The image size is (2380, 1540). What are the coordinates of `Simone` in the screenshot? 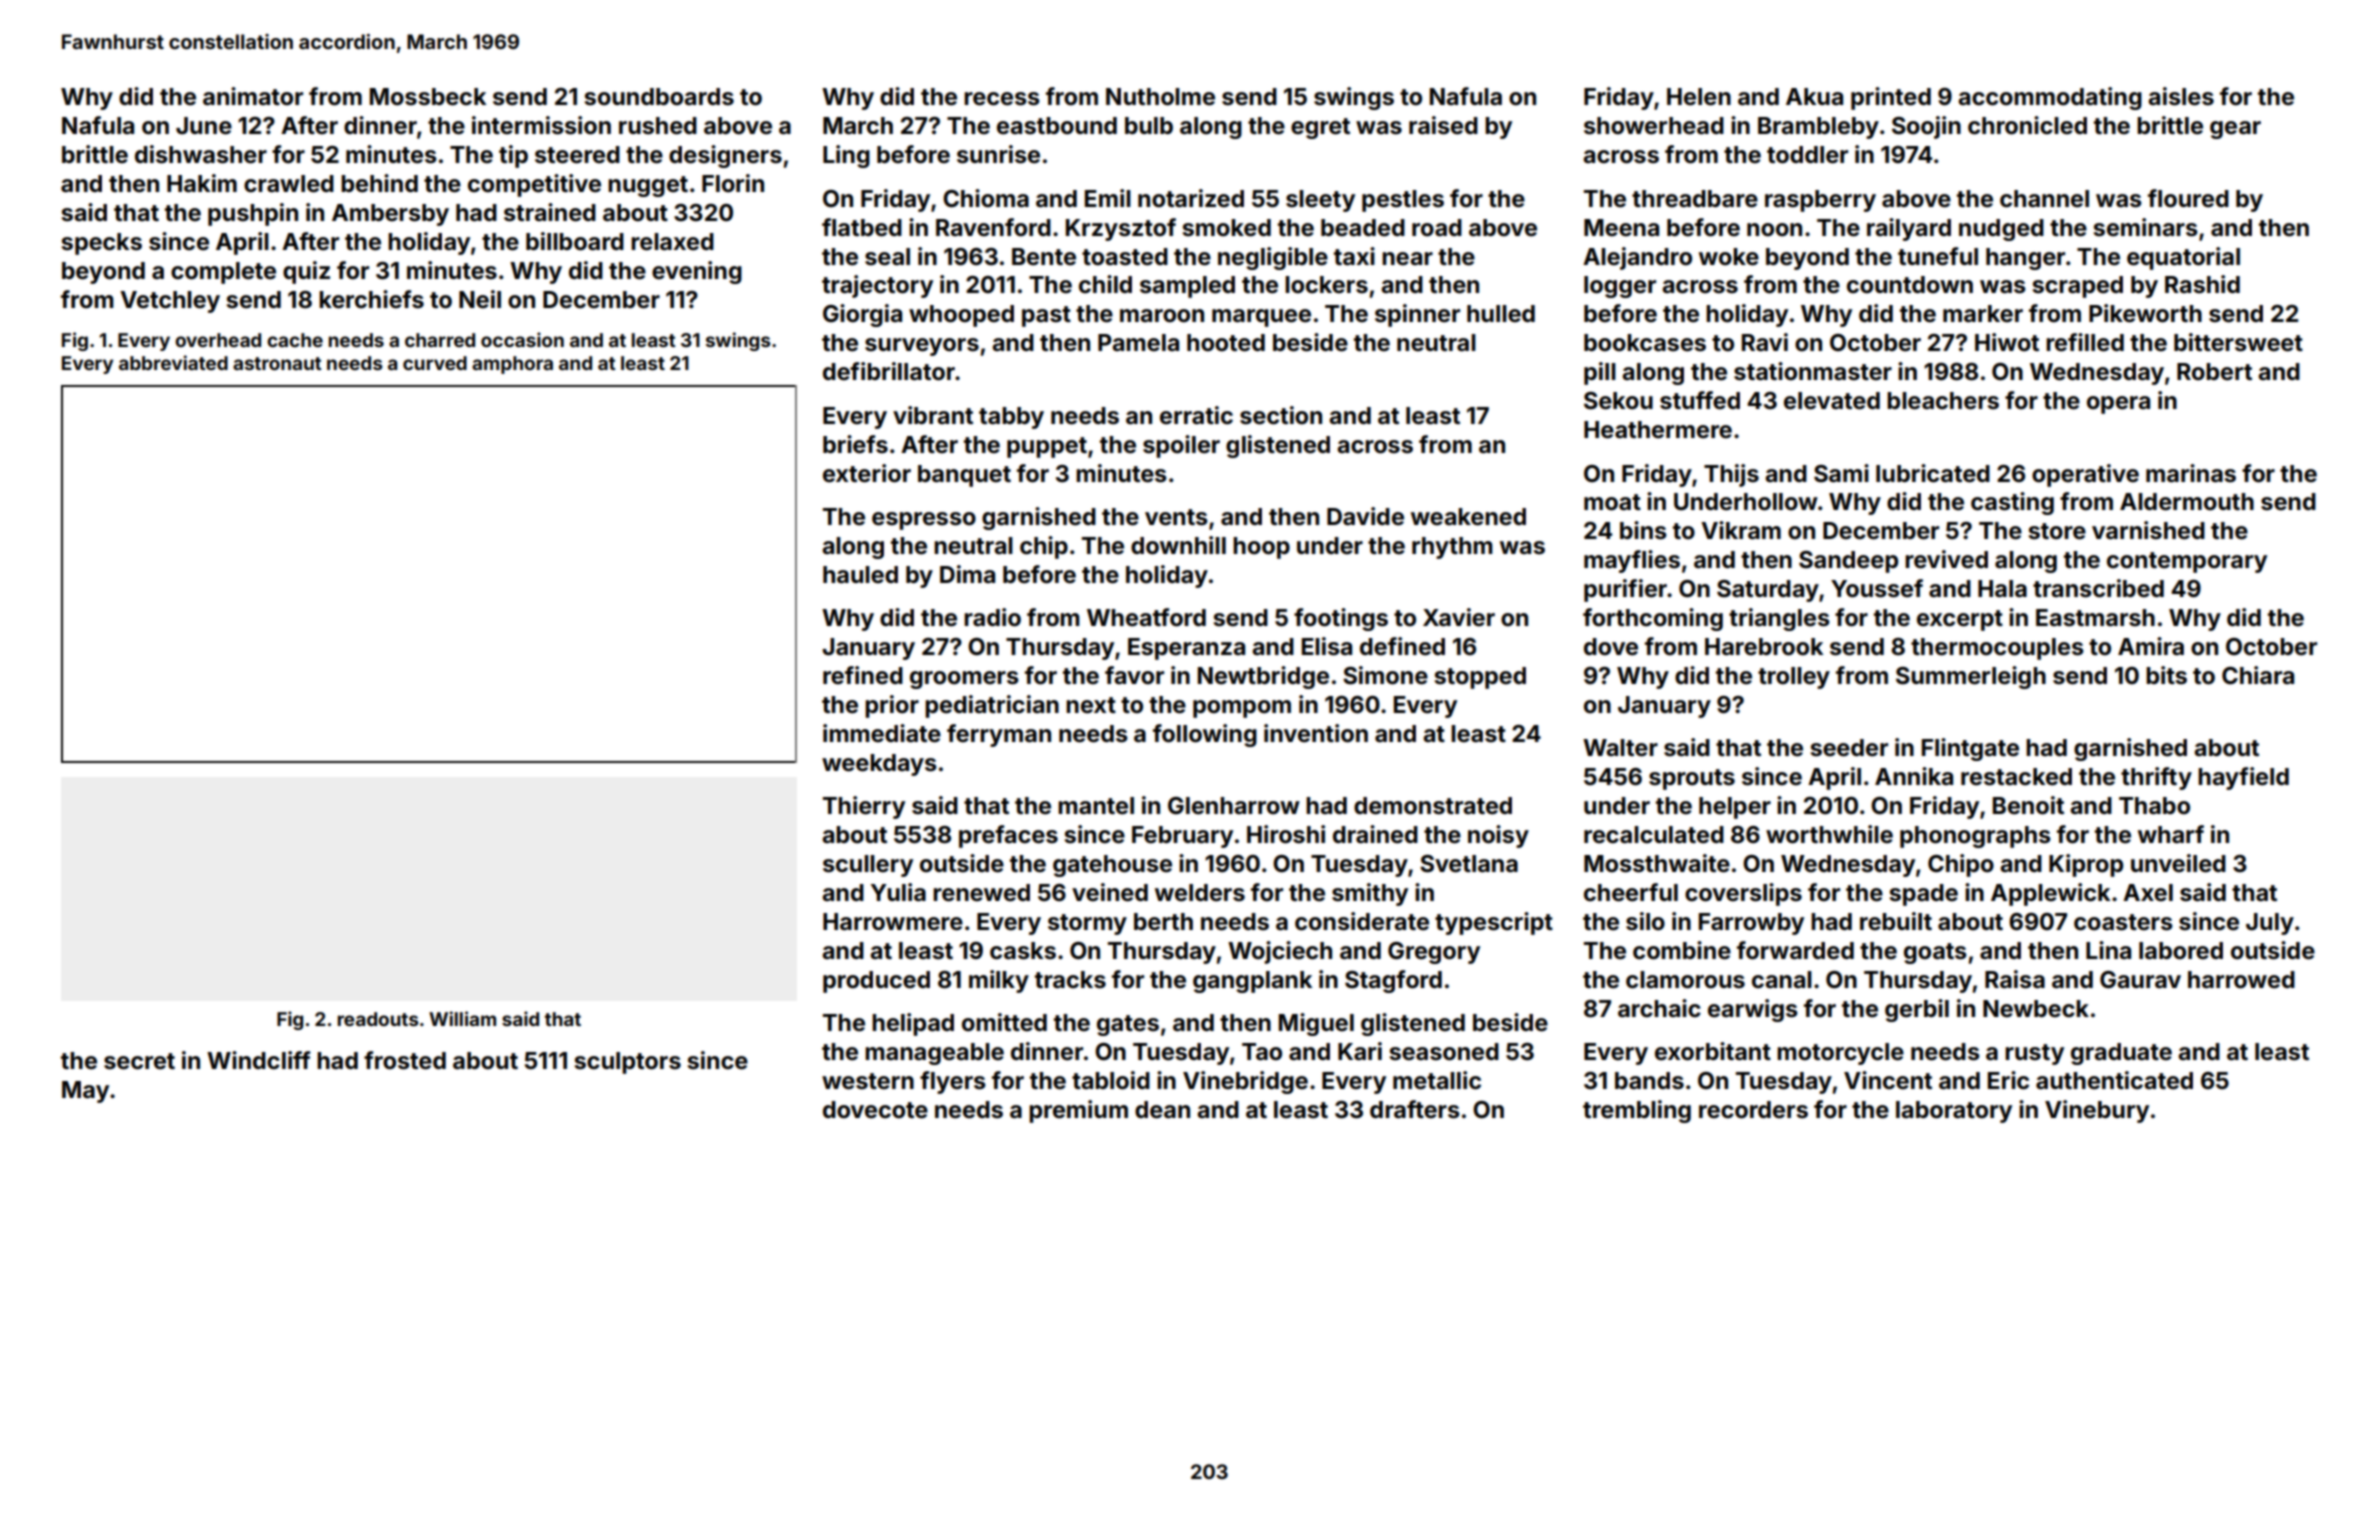 It's located at (1385, 675).
